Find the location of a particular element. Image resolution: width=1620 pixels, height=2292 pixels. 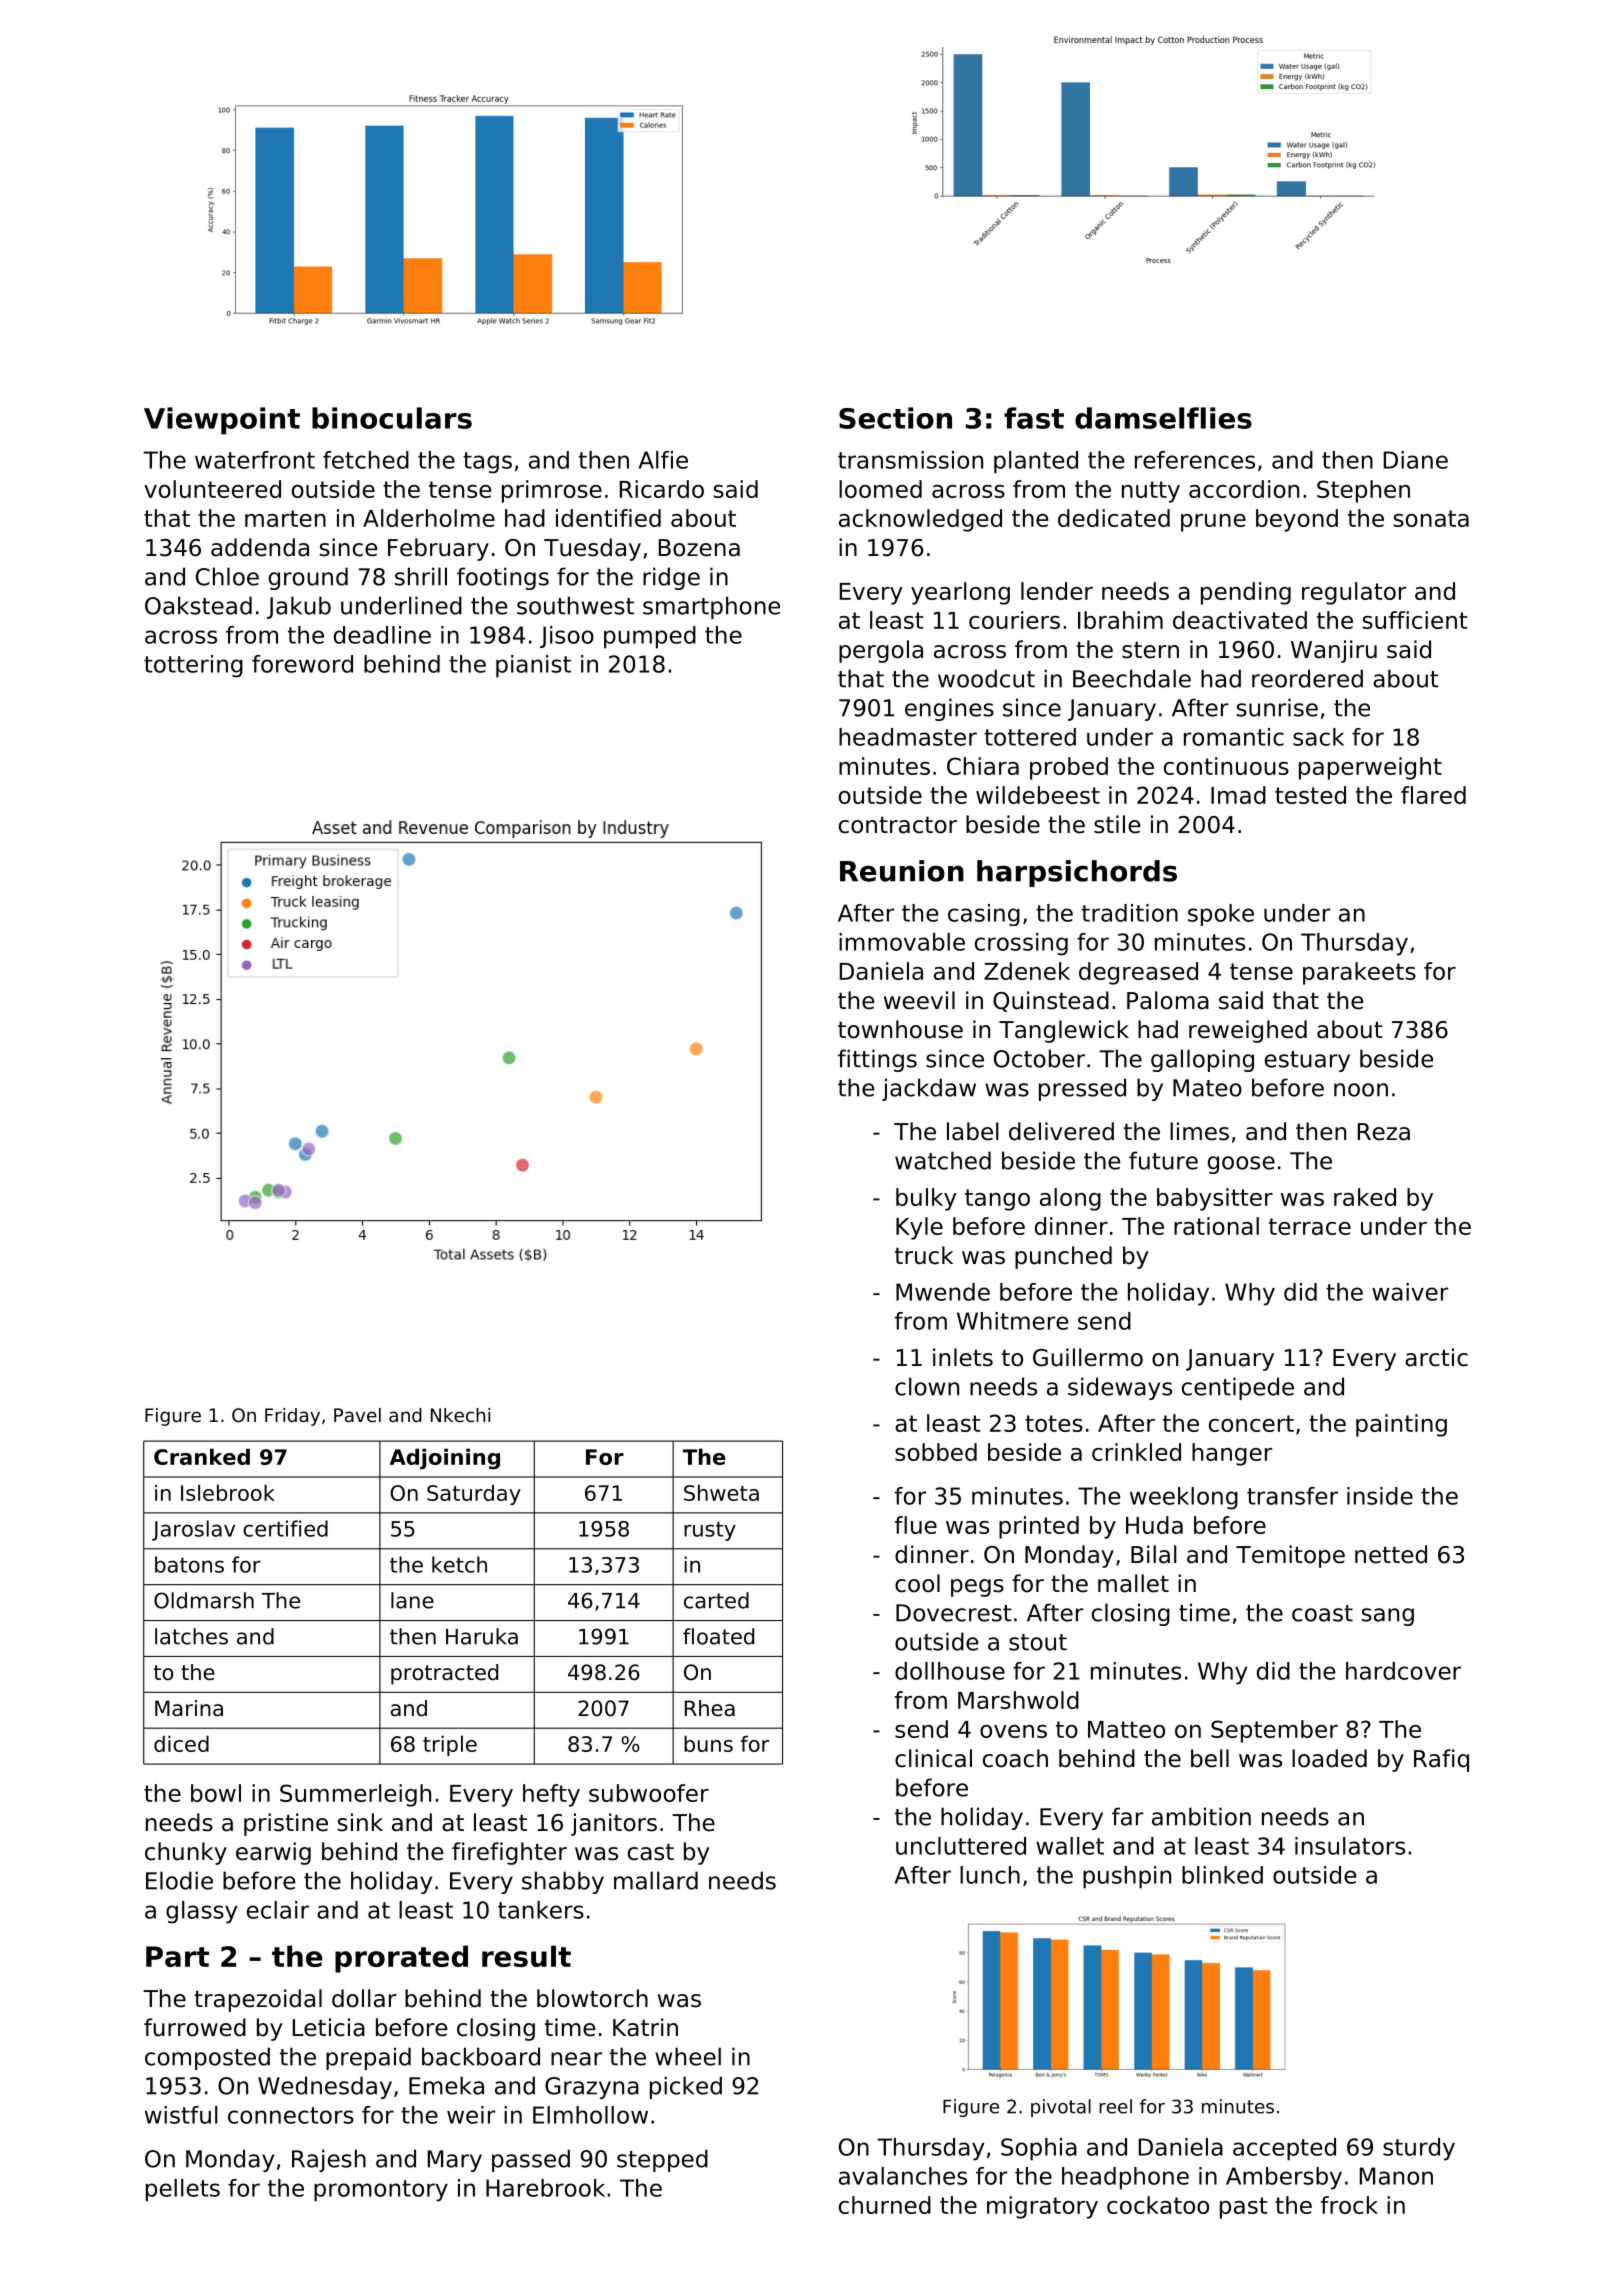

harpsichords is located at coordinates (1077, 873).
